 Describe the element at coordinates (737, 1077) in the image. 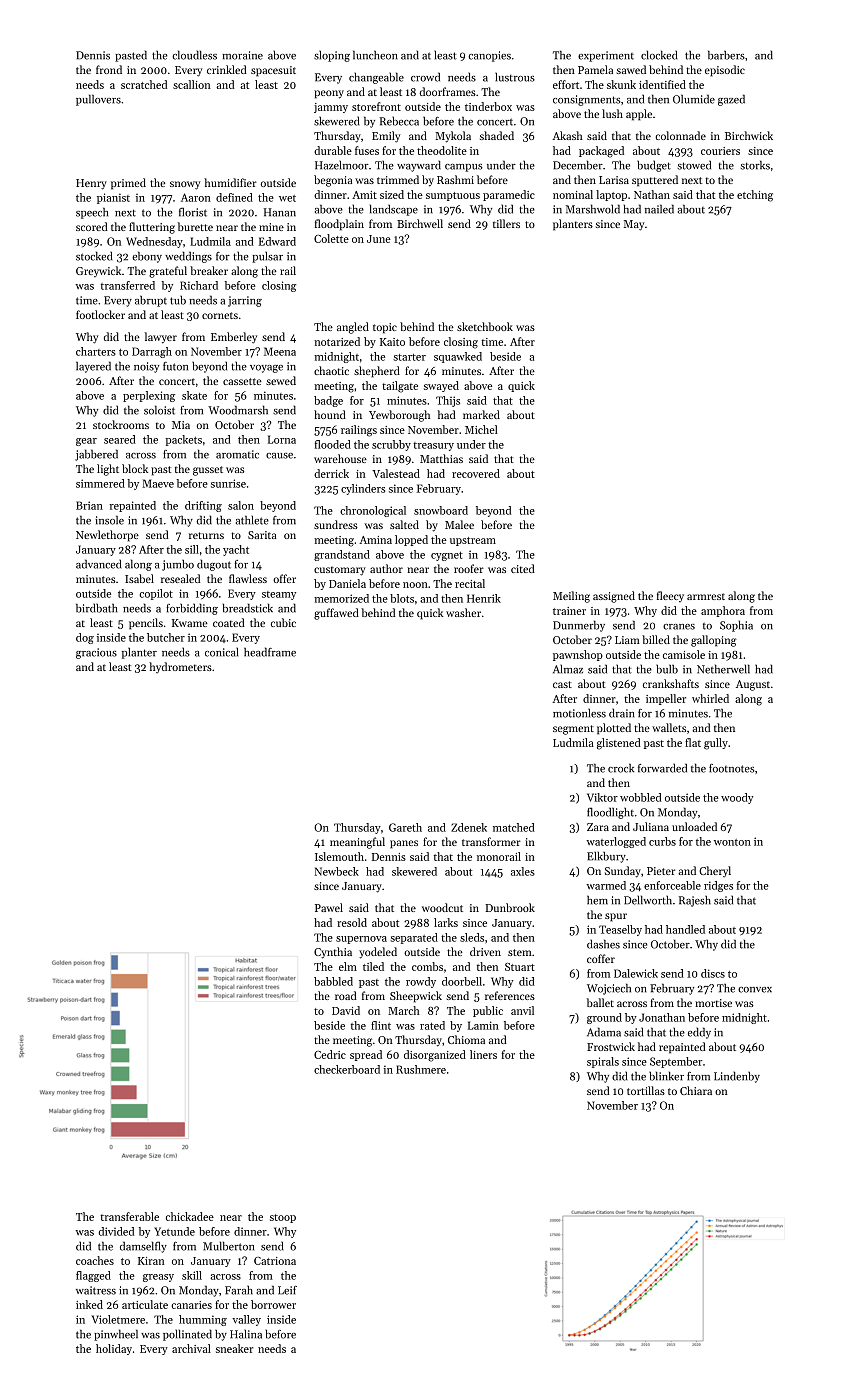

I see `Lindenby` at that location.
